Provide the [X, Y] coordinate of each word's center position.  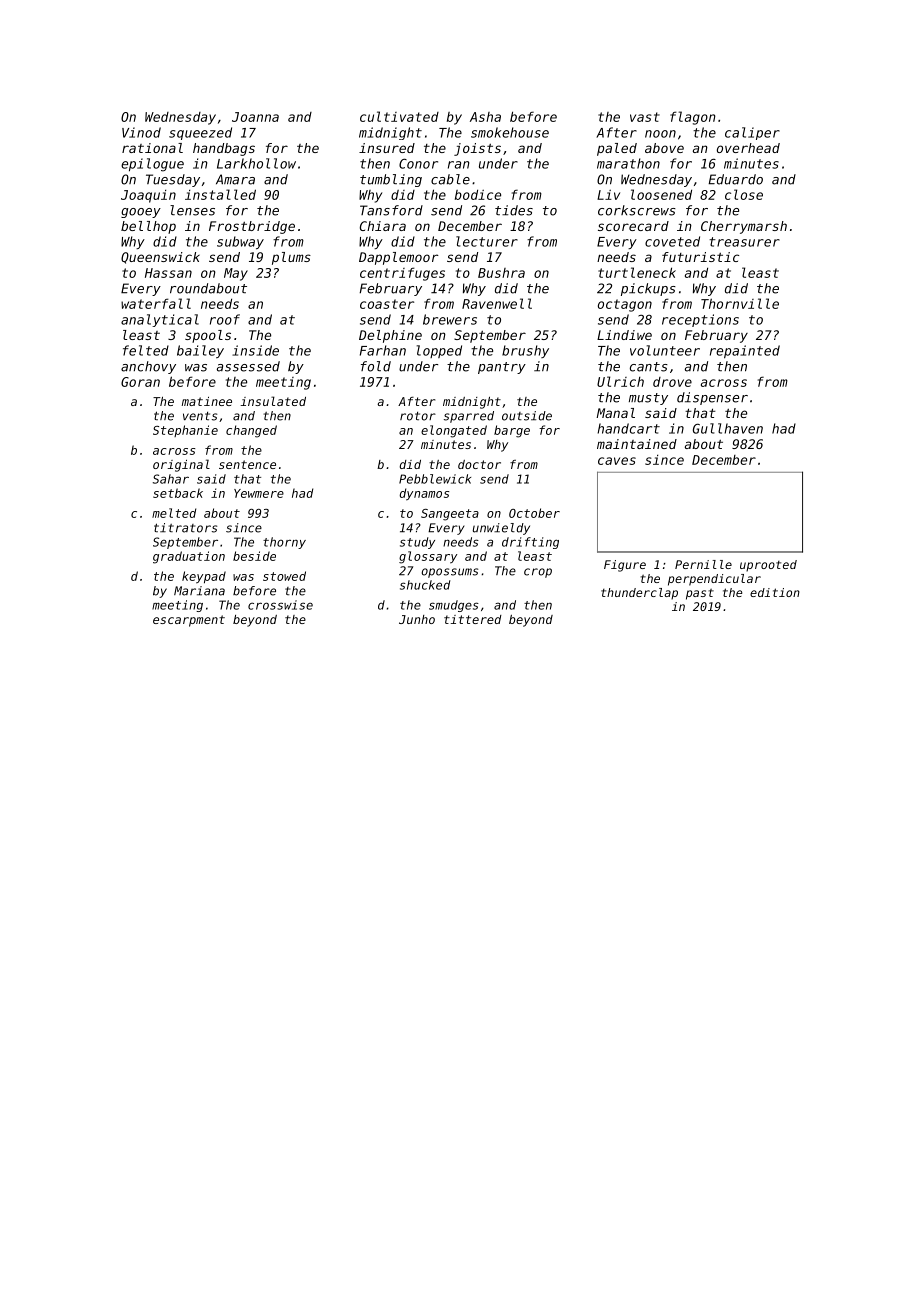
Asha [485, 117]
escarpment [189, 621]
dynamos [424, 494]
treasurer [744, 242]
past [700, 594]
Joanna [255, 117]
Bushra [501, 273]
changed [251, 431]
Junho [417, 619]
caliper [752, 133]
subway [240, 242]
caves [617, 461]
